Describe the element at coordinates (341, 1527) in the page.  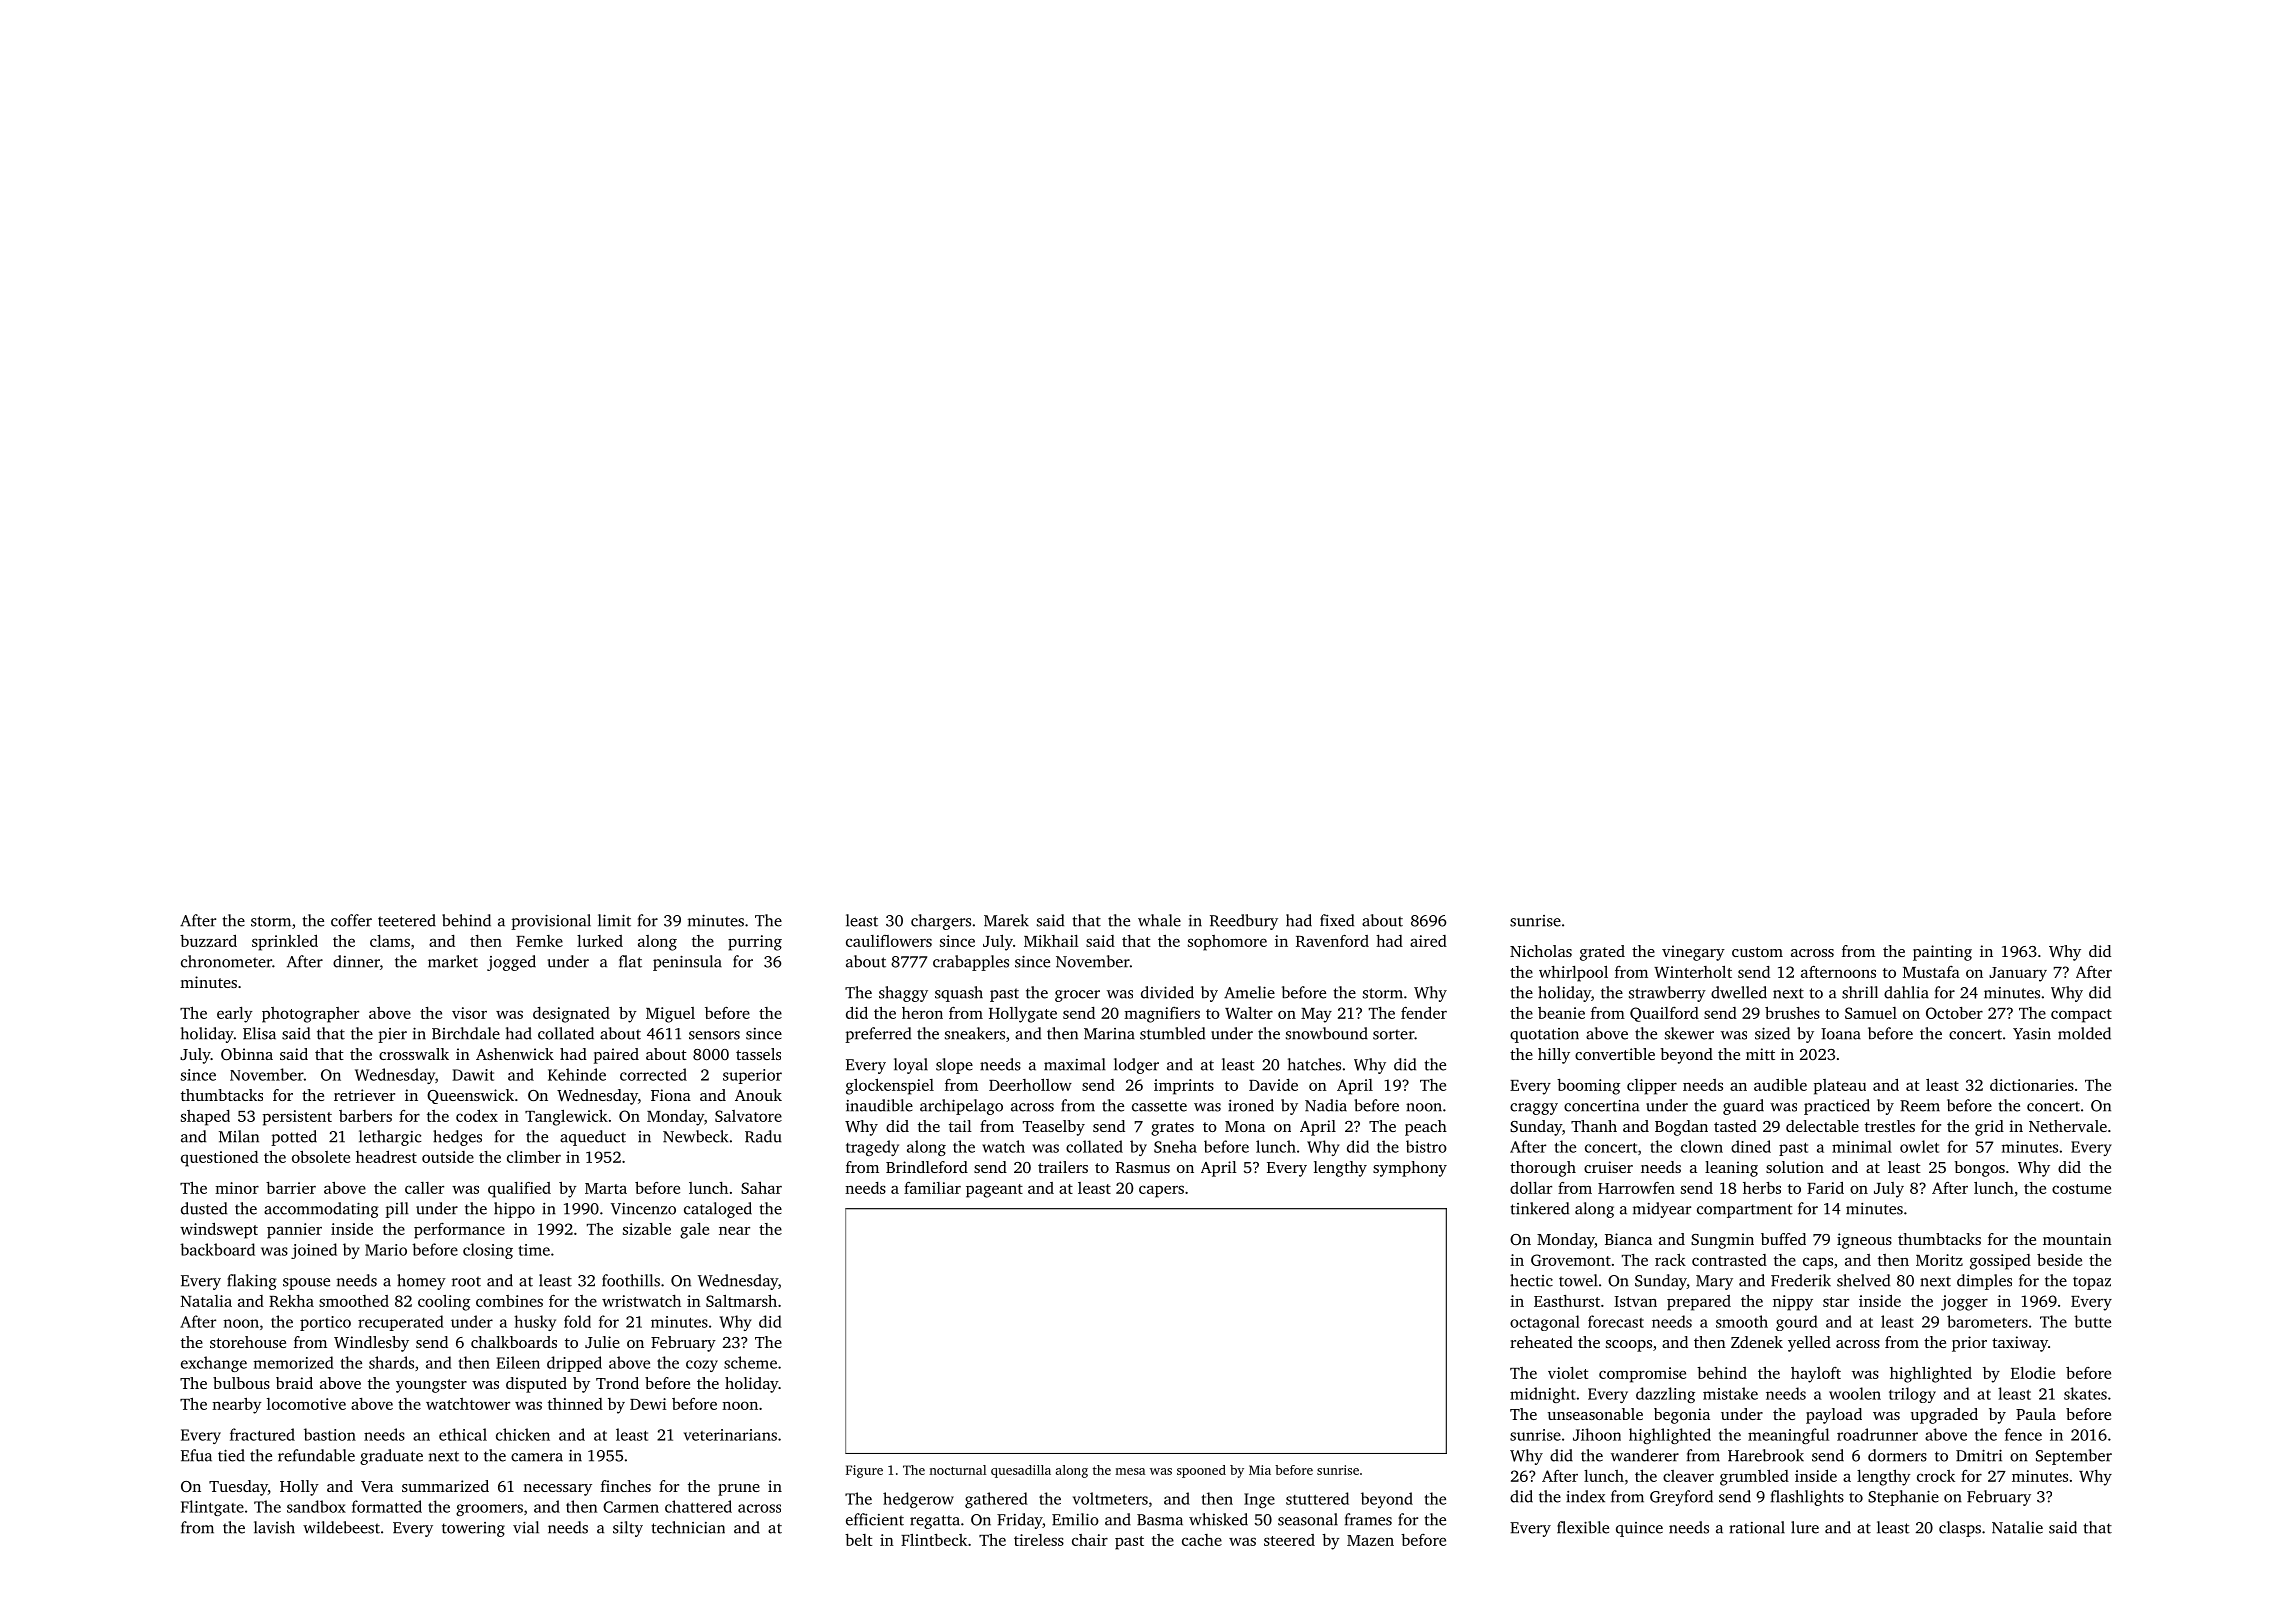
I see `wildebeest` at that location.
